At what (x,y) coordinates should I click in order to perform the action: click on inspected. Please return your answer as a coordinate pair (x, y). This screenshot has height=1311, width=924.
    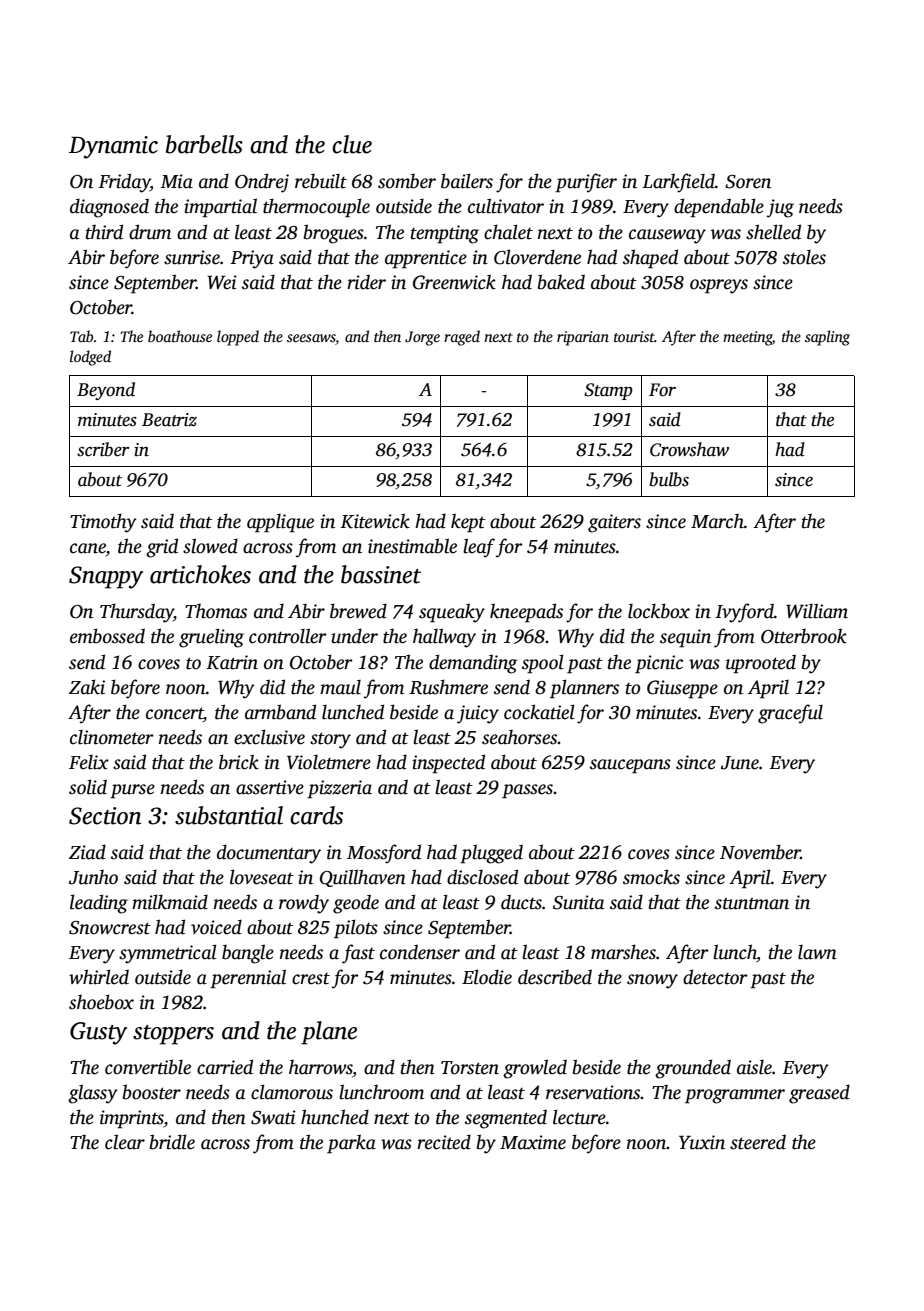
    Looking at the image, I should click on (448, 764).
